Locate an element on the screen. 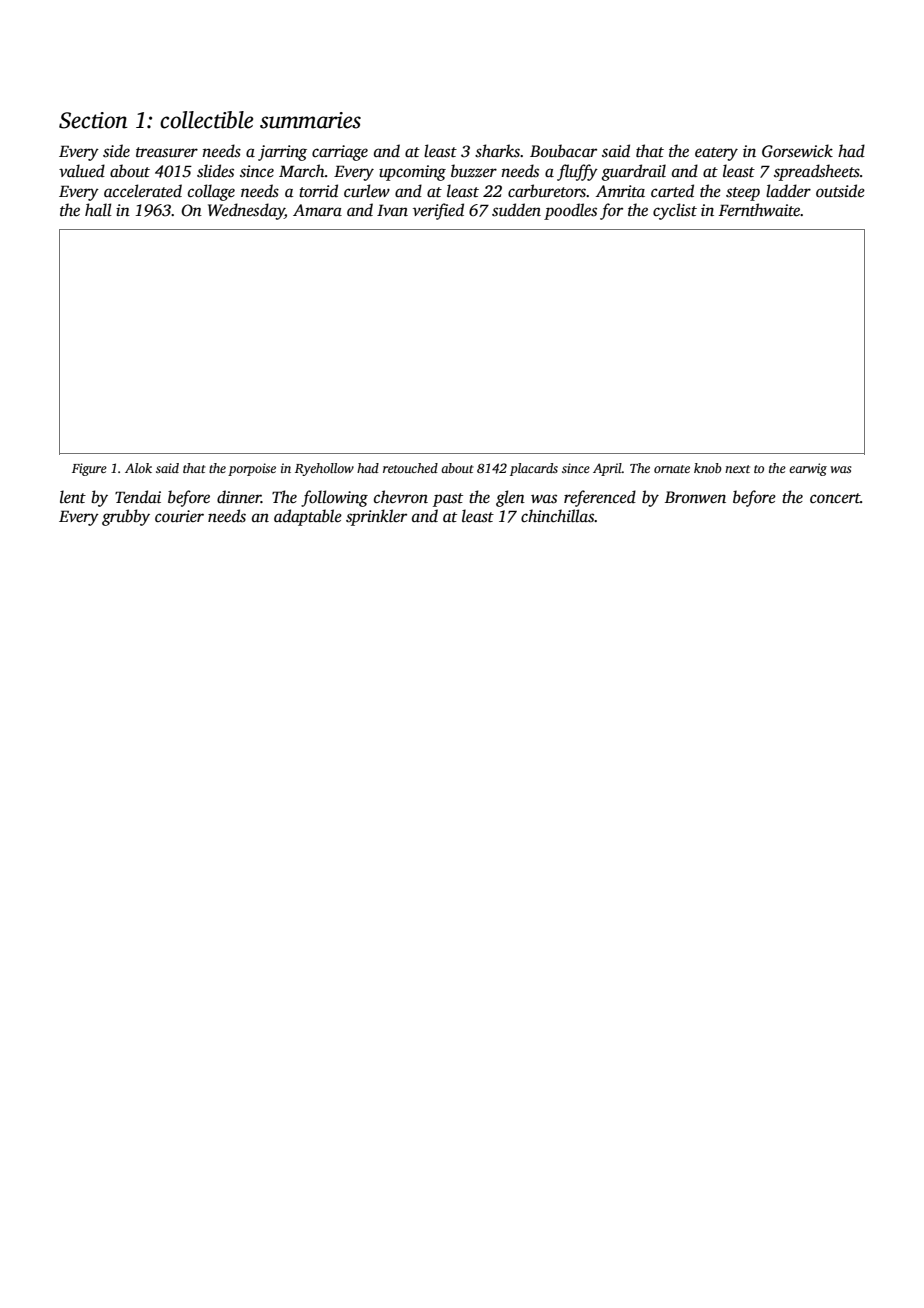 This screenshot has width=924, height=1308. porpoise is located at coordinates (252, 469).
